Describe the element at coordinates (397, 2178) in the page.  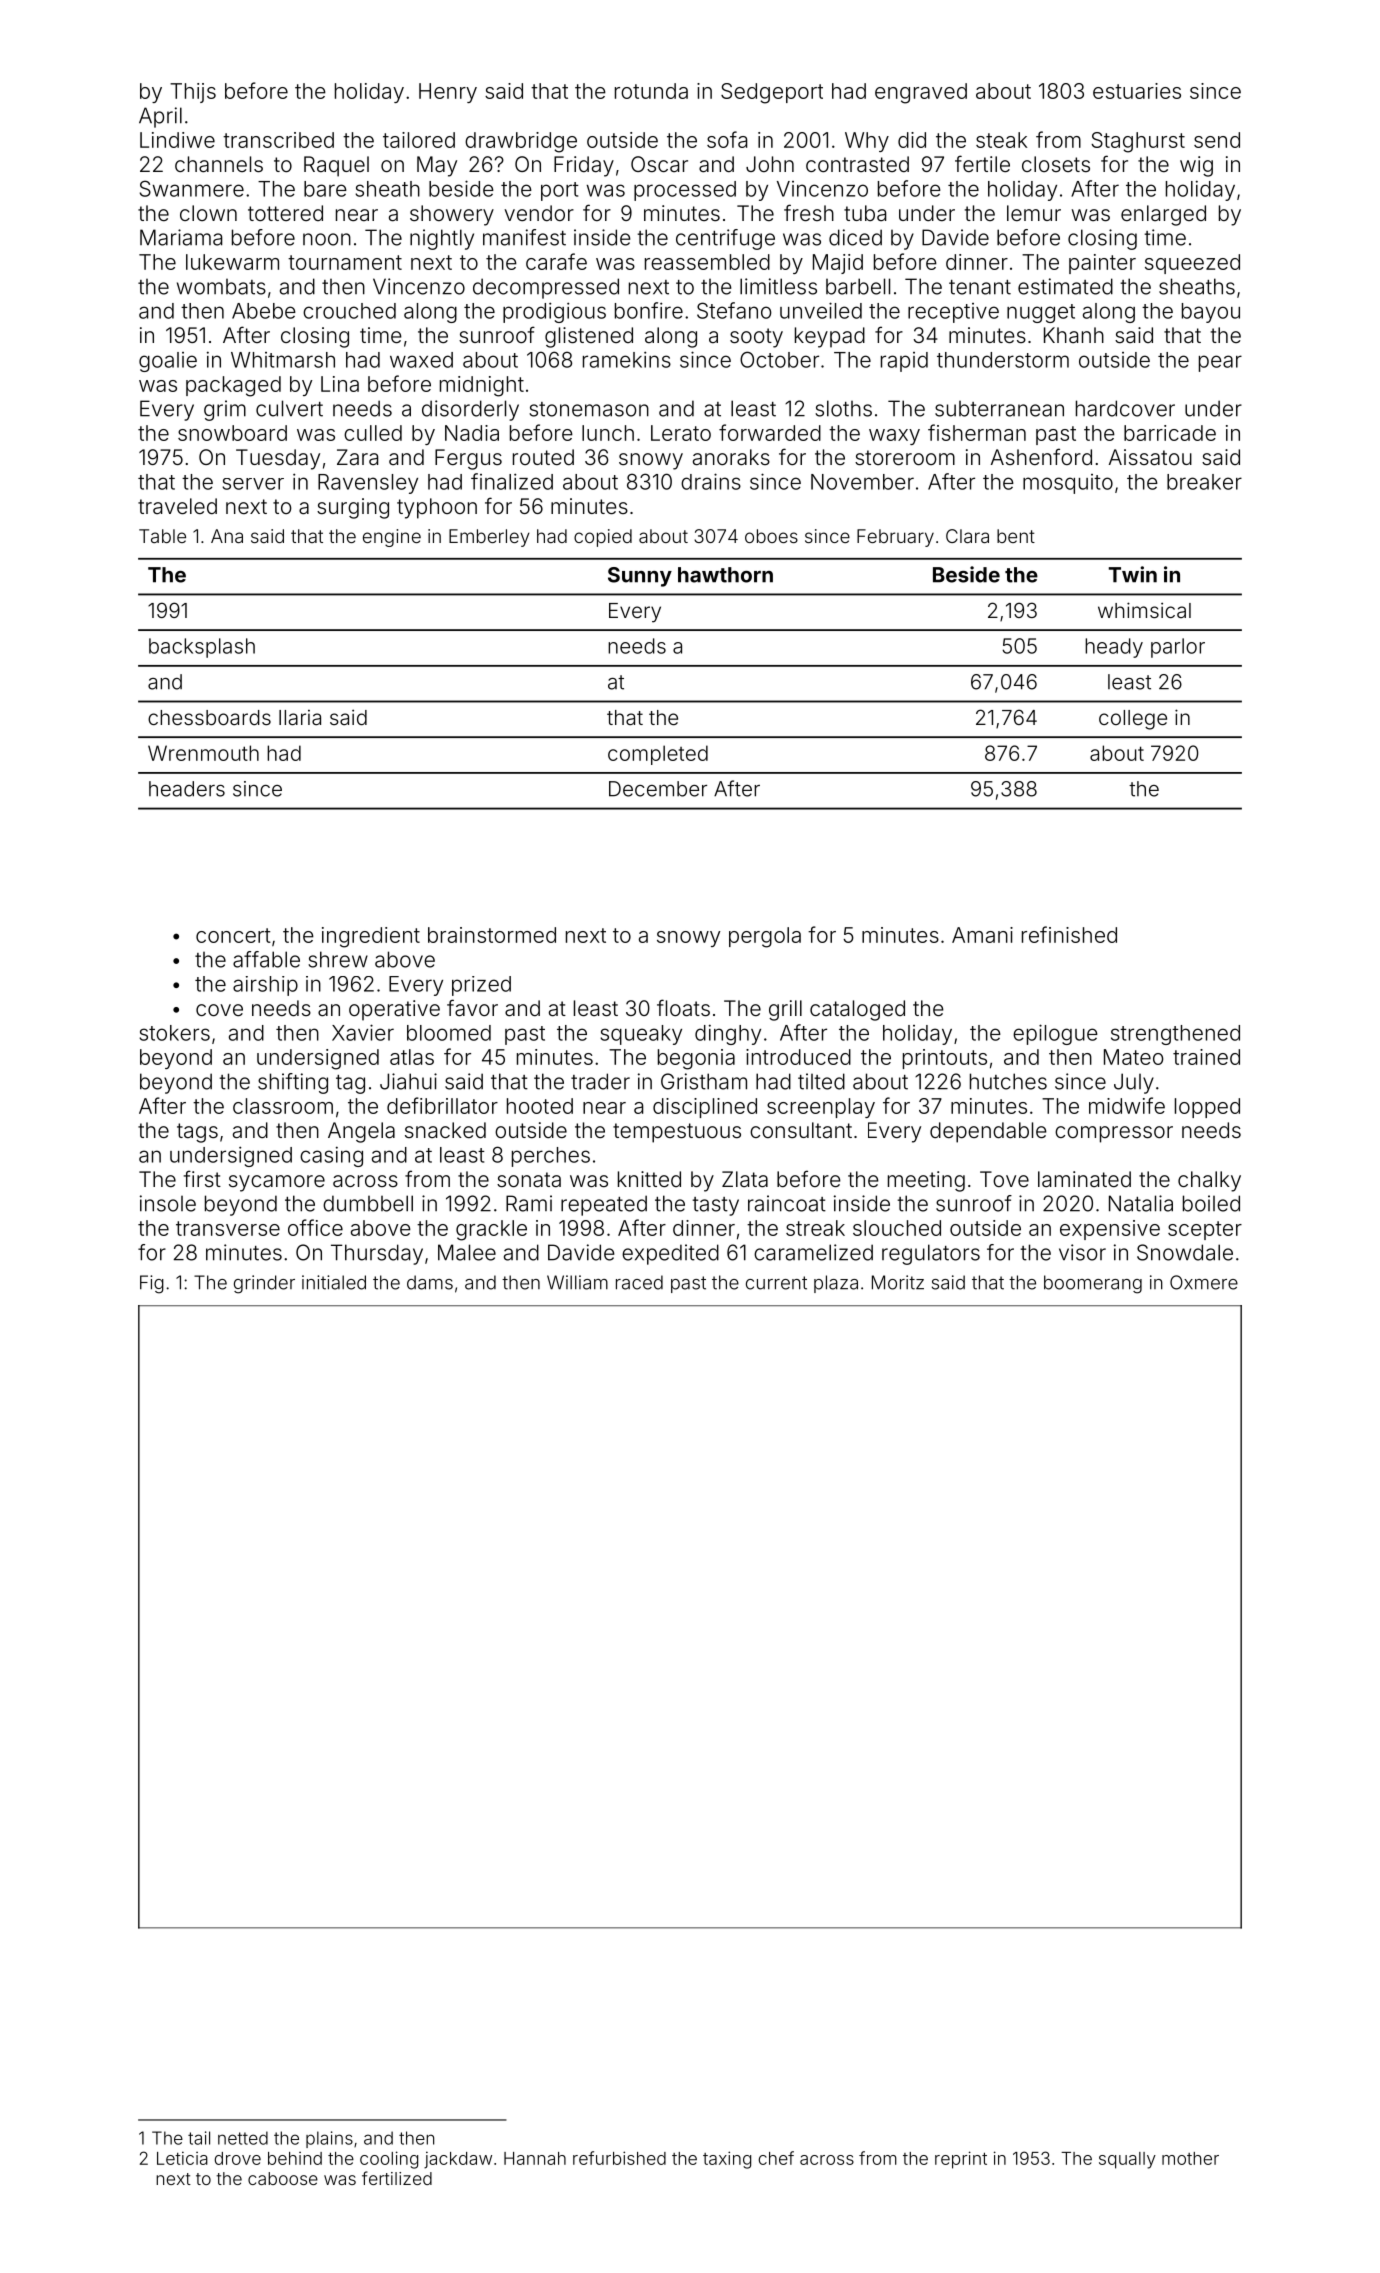
I see `fertilized` at that location.
